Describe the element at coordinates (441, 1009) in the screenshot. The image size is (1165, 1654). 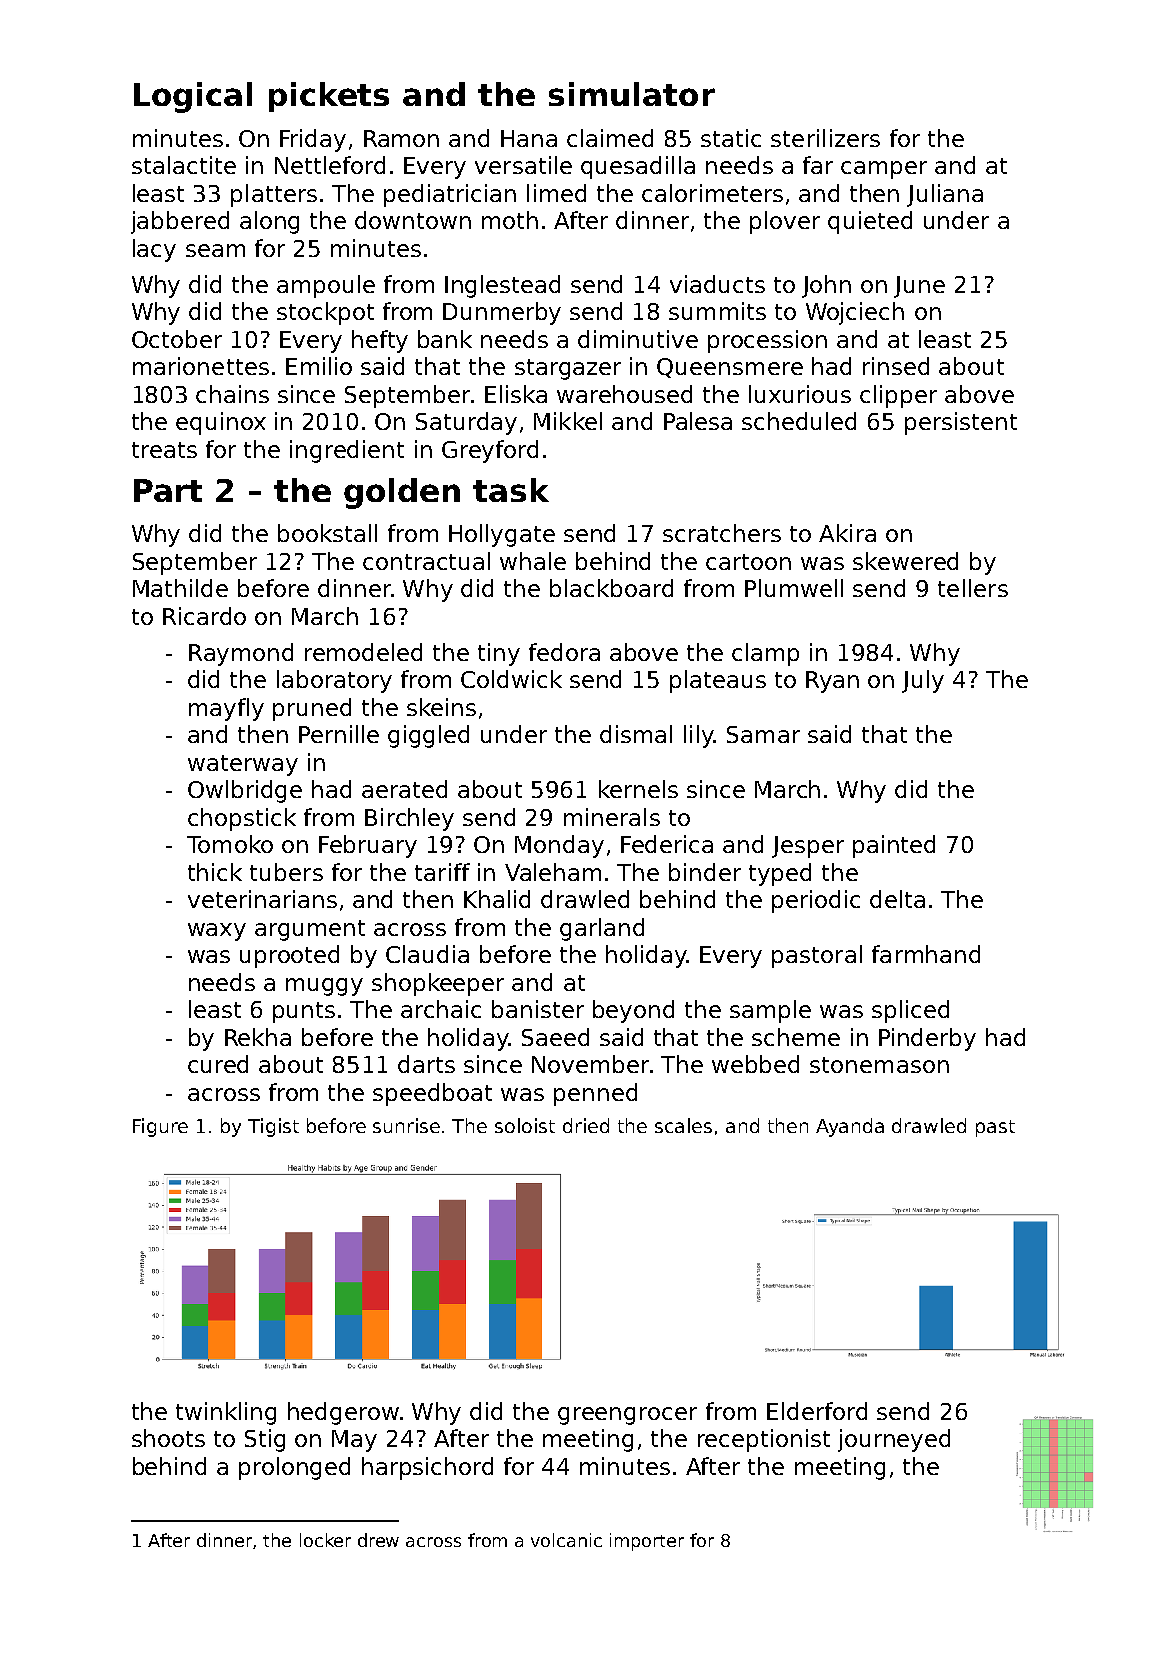
I see `archaic` at that location.
